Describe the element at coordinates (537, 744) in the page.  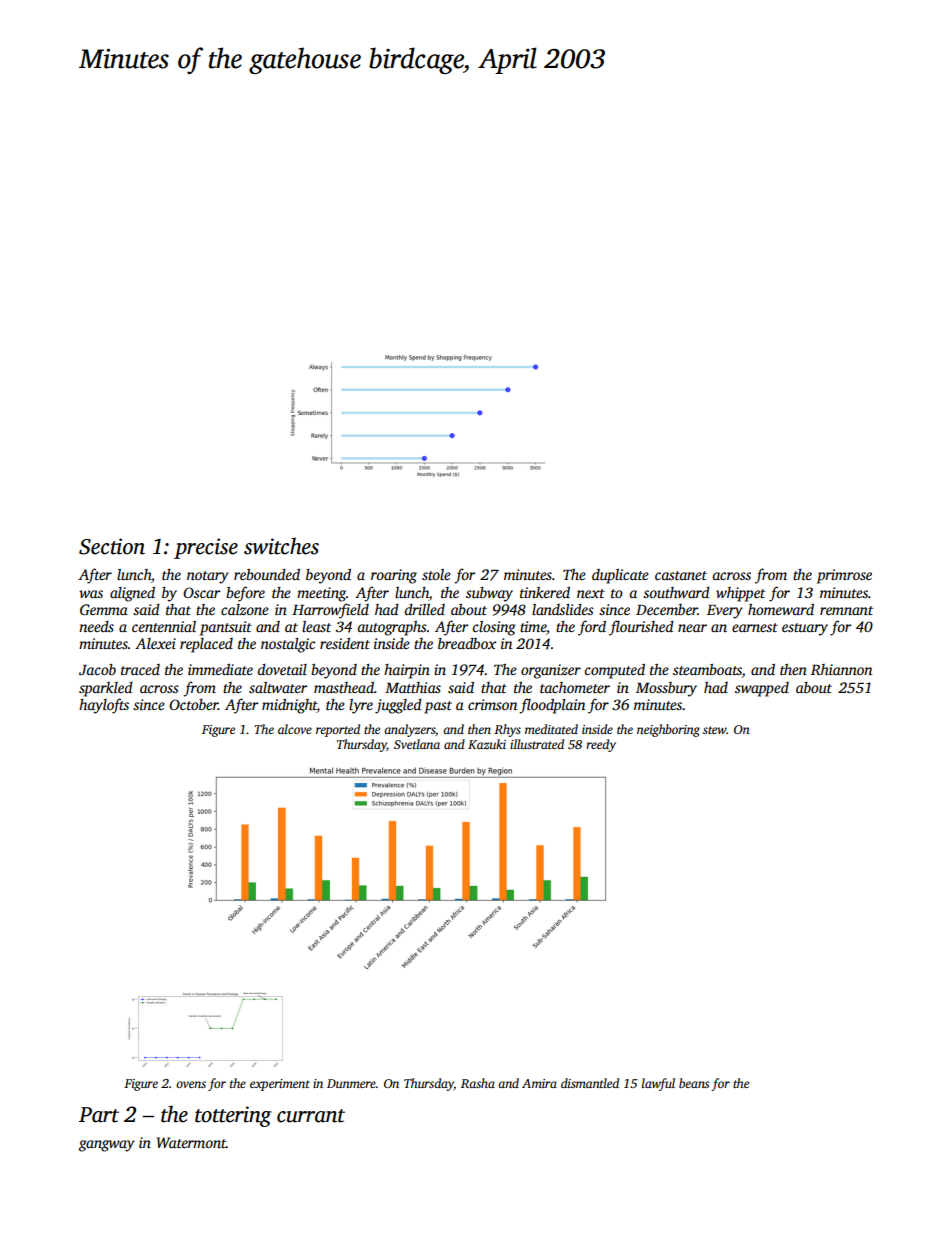
I see `illustrated` at that location.
